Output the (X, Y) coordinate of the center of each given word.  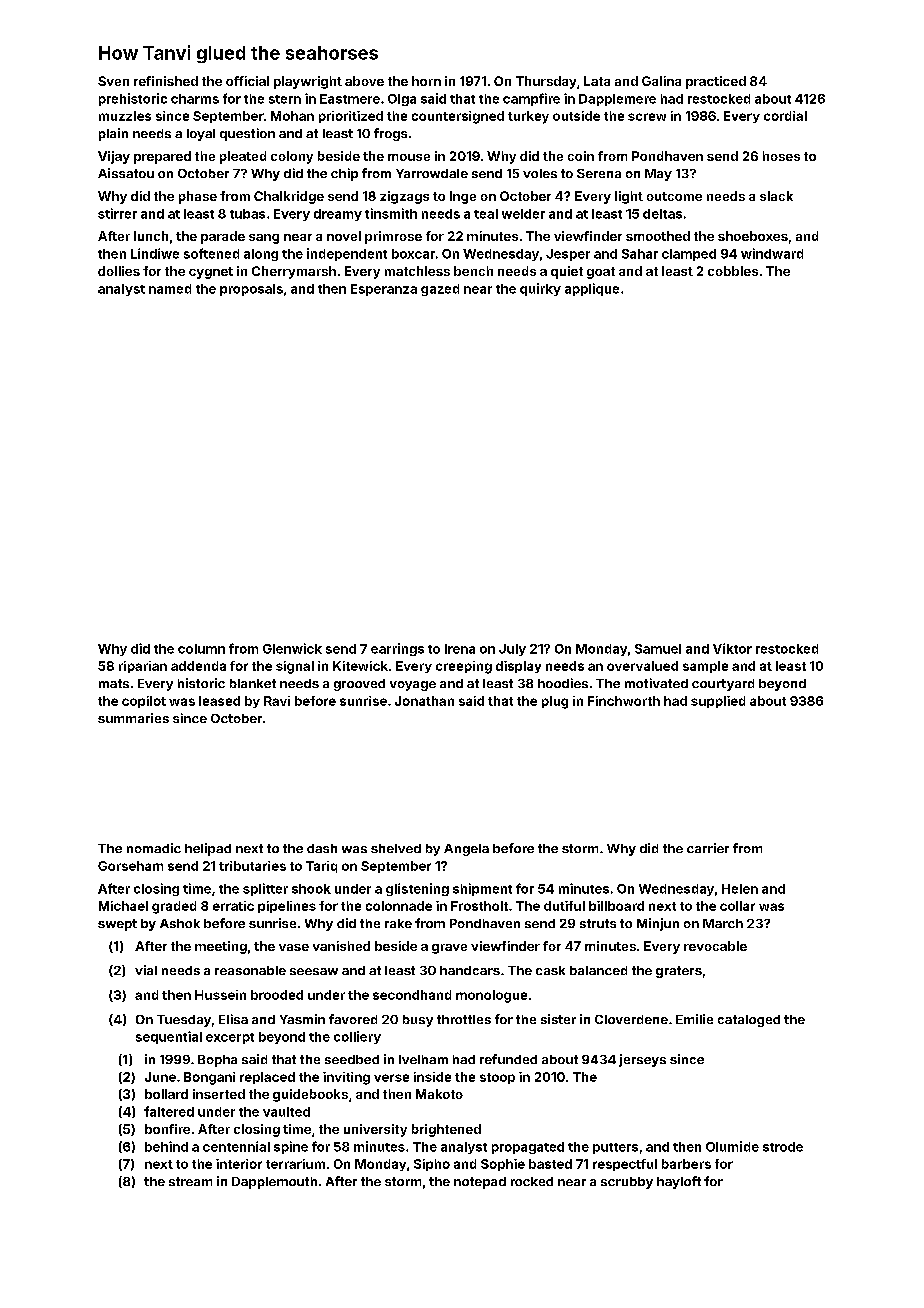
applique (592, 289)
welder (523, 214)
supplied (718, 702)
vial (146, 970)
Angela (466, 850)
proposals (251, 290)
